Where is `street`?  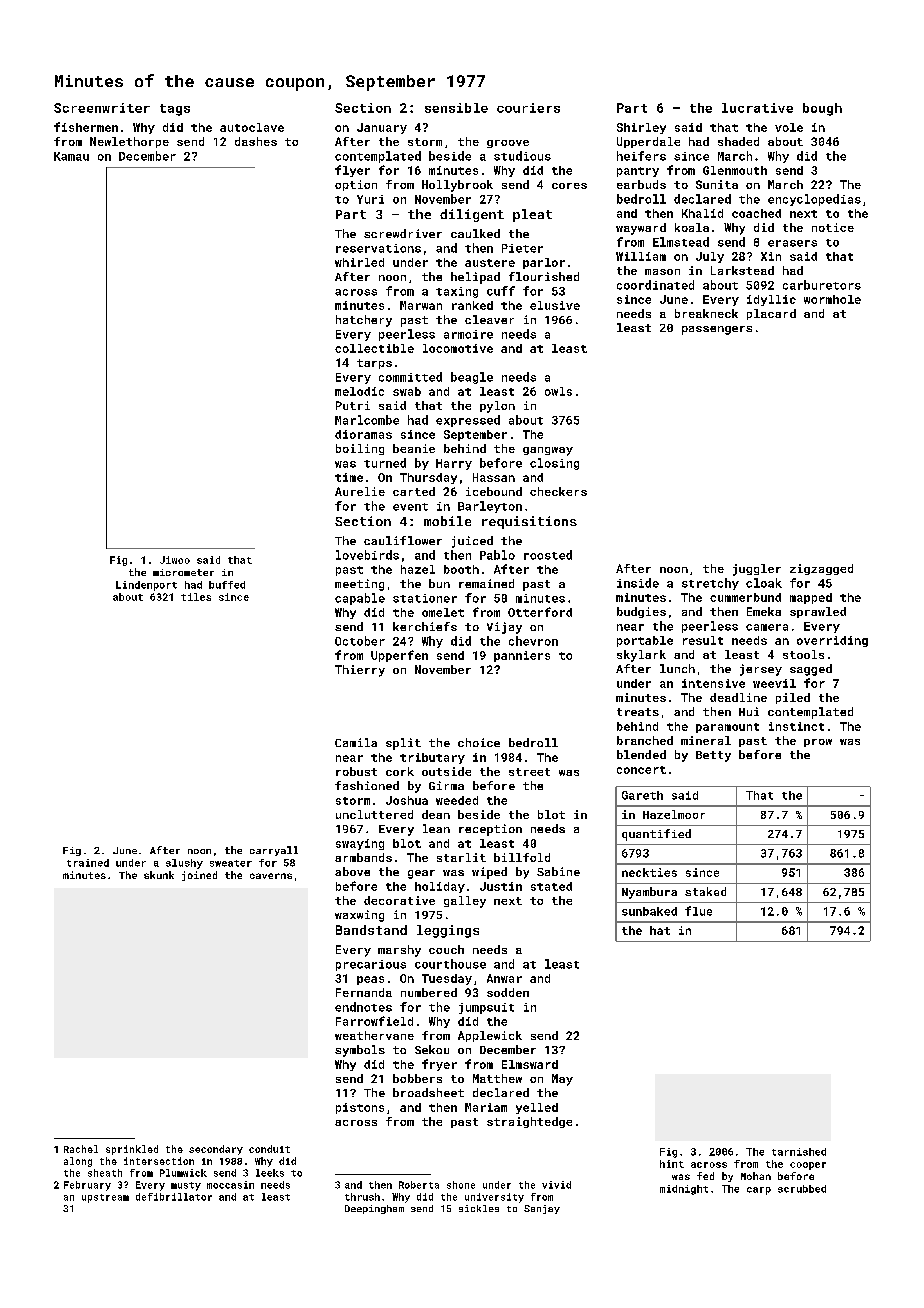 street is located at coordinates (529, 772).
